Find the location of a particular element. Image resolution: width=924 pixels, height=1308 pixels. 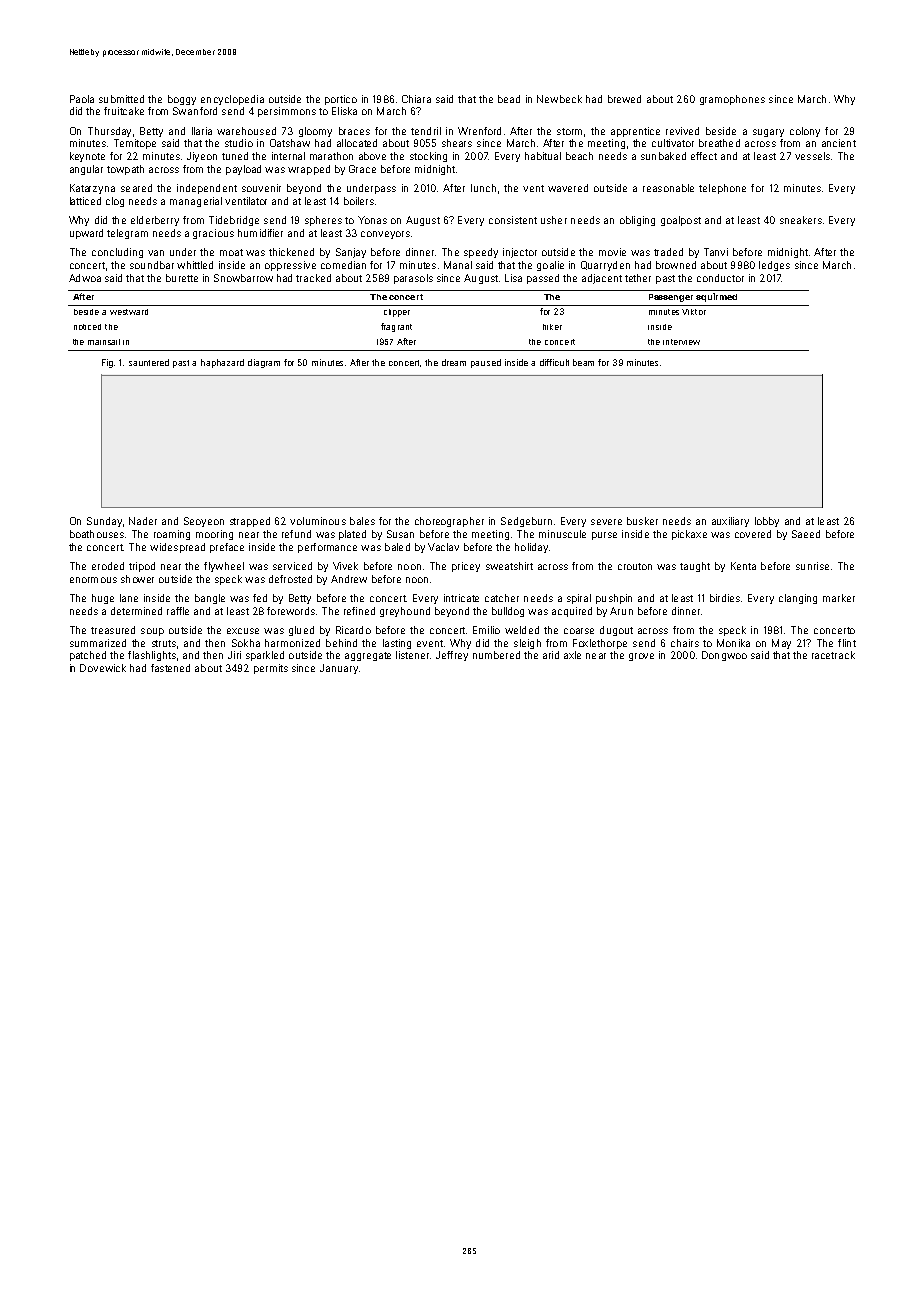

movie is located at coordinates (612, 252).
